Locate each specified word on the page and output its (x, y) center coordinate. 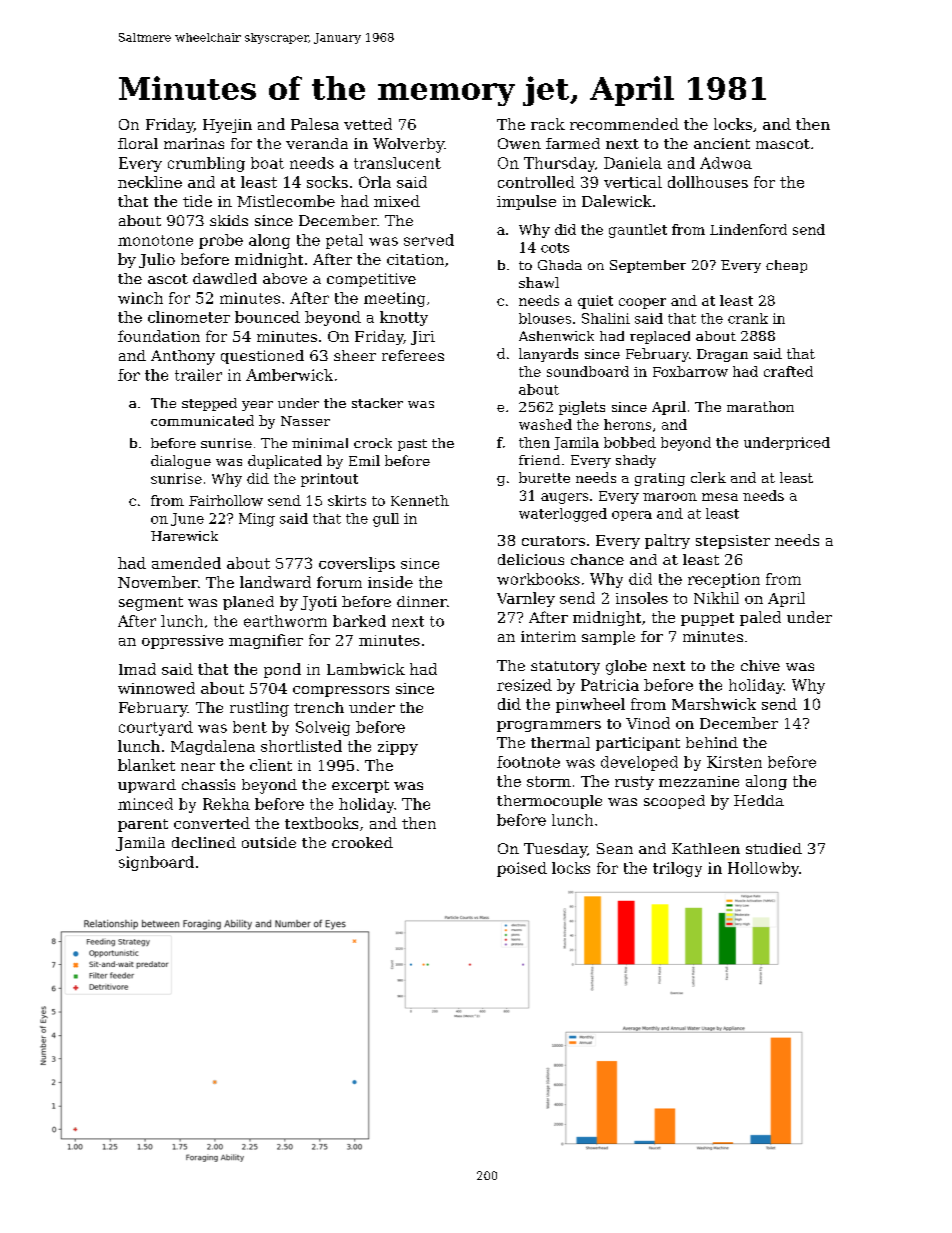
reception (724, 580)
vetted (368, 124)
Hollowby (763, 869)
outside (269, 842)
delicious (531, 559)
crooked (362, 842)
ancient (722, 143)
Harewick (184, 536)
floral (138, 143)
